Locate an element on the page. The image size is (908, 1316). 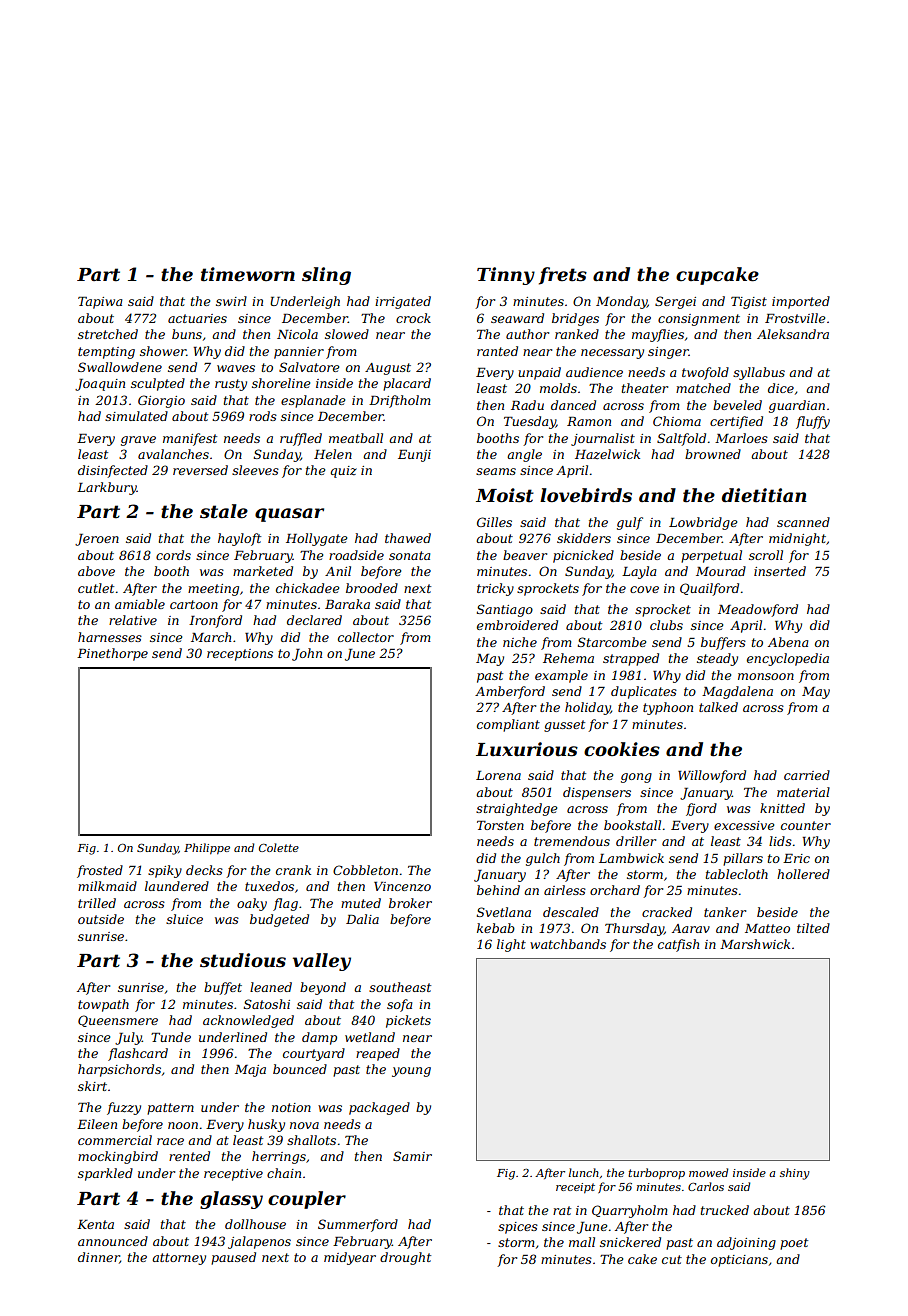
frosted is located at coordinates (100, 871).
